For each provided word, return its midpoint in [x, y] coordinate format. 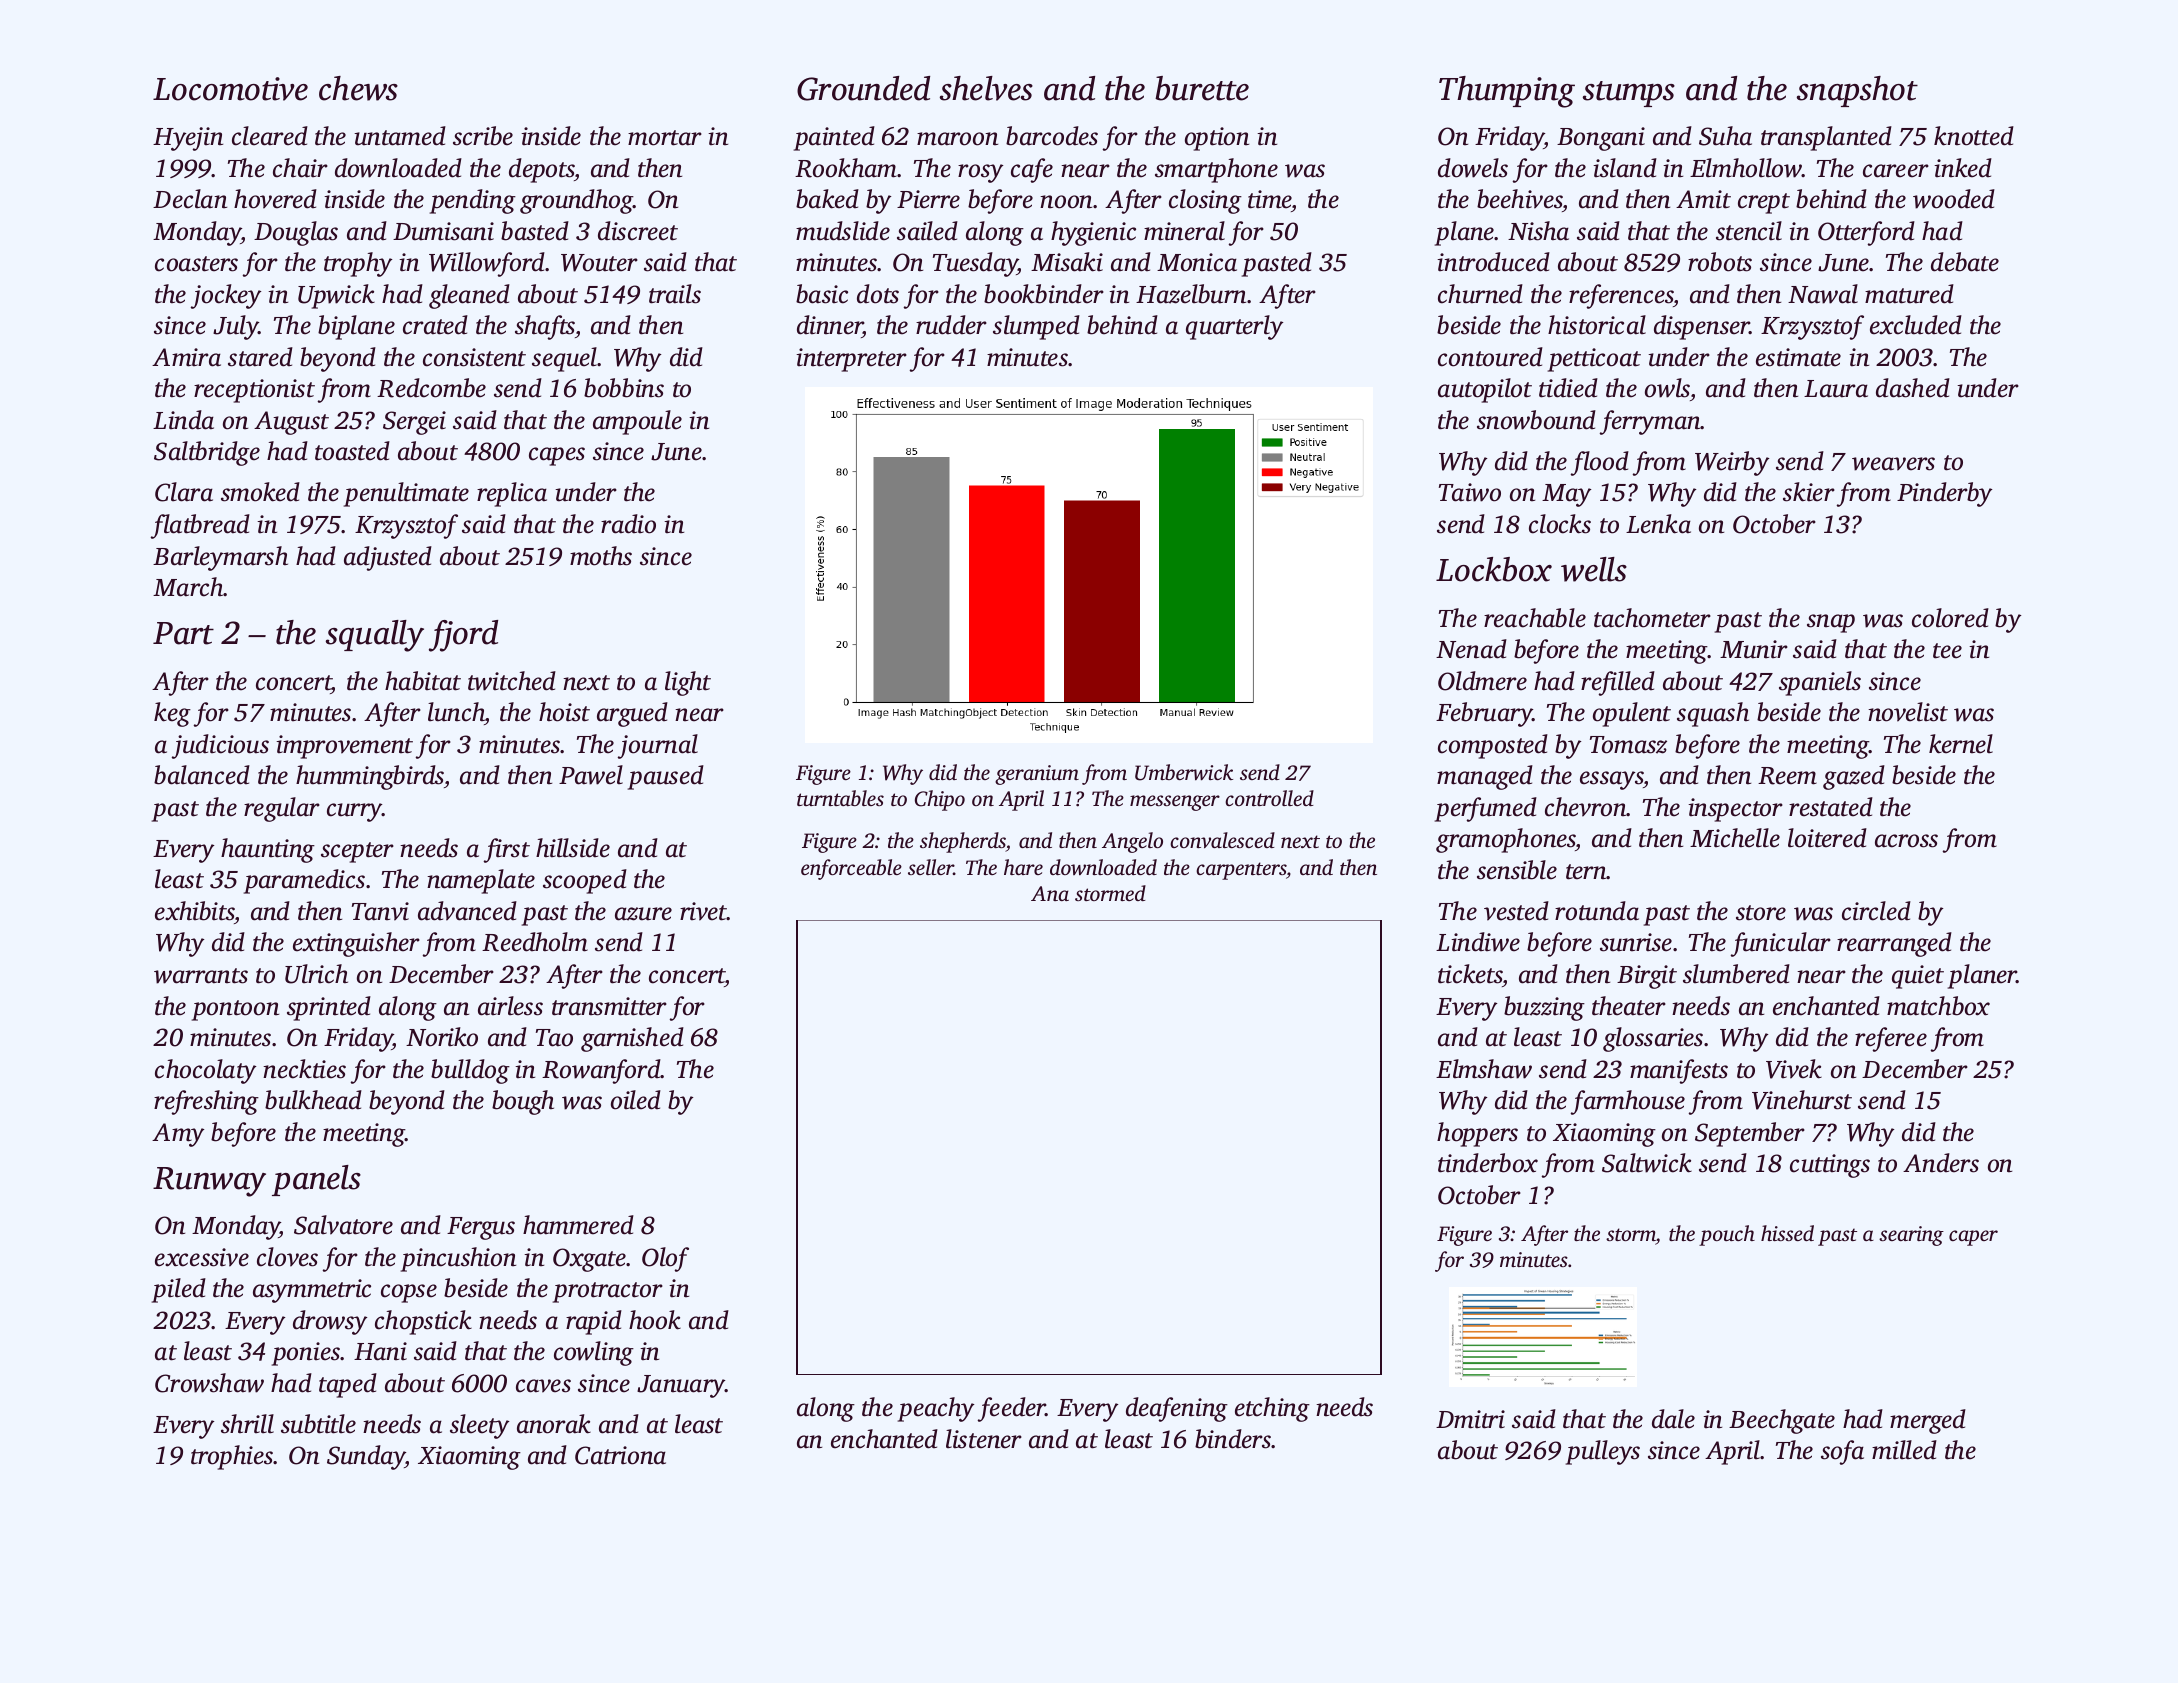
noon [1067, 202]
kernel [1961, 744]
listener [984, 1439]
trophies [232, 1457]
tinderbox [1488, 1163]
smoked [260, 492]
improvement [344, 747]
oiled [636, 1100]
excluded [1916, 325]
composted [1493, 746]
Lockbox [1494, 569]
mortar [665, 138]
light [688, 683]
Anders [1941, 1163]
